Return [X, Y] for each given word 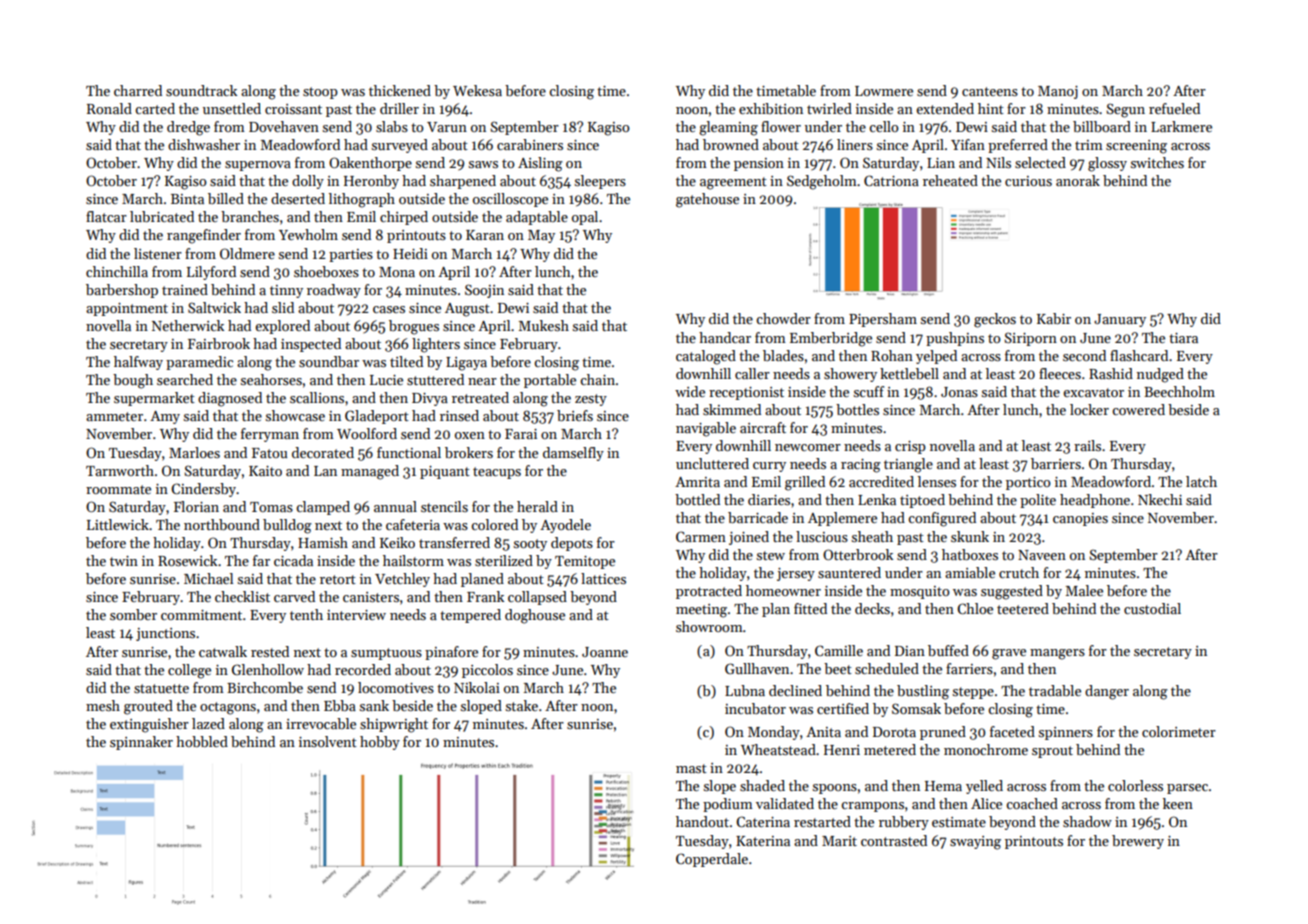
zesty [591, 400]
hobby [380, 743]
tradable [1055, 690]
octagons [228, 708]
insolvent [328, 741]
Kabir [1054, 318]
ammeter [114, 416]
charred [138, 90]
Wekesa [477, 90]
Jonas [959, 392]
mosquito [920, 592]
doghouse [535, 616]
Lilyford [211, 273]
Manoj [1058, 92]
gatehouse [707, 200]
